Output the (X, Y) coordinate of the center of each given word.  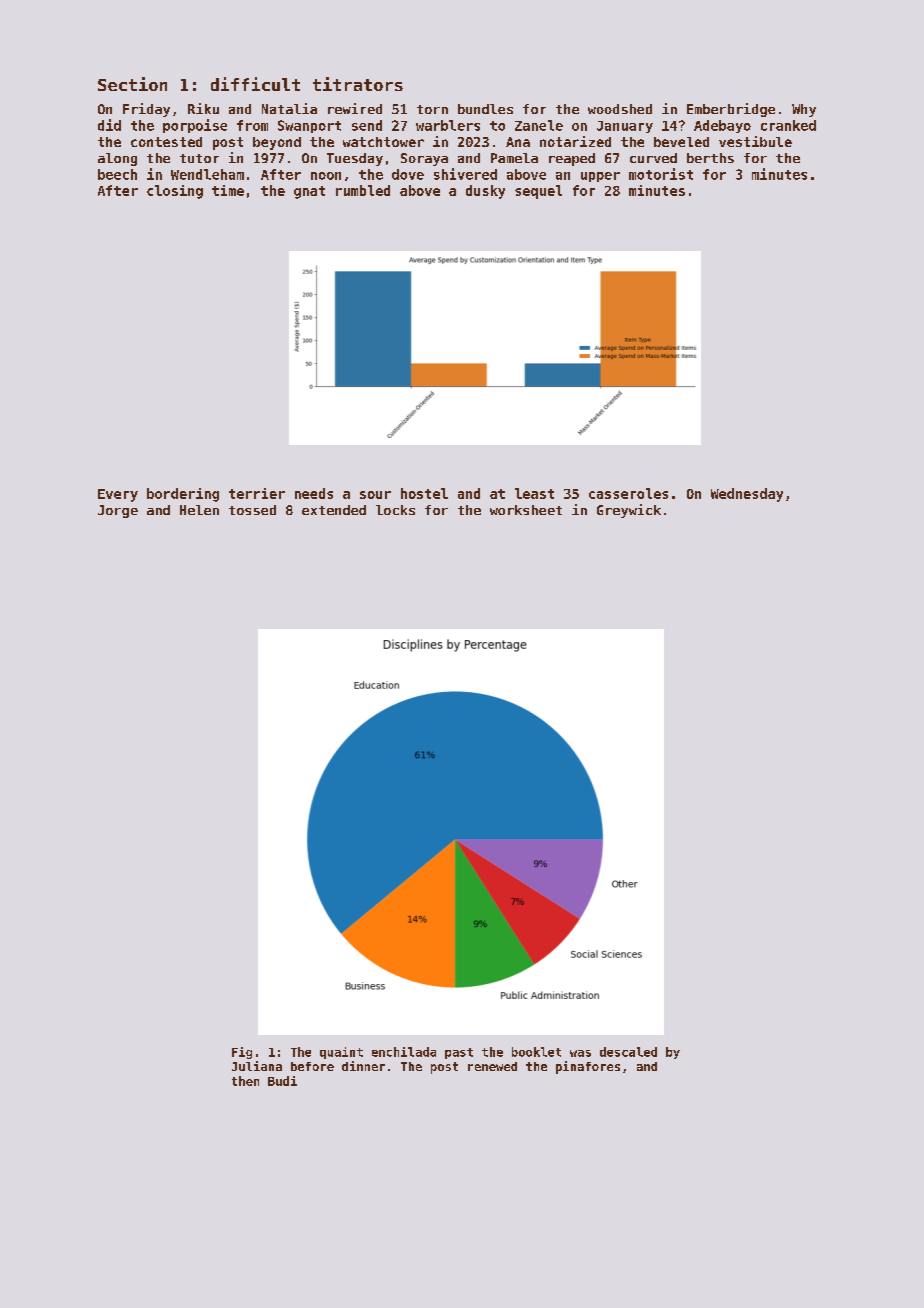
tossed (252, 510)
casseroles (628, 493)
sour (375, 495)
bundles (485, 109)
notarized (575, 141)
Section (132, 84)
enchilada (404, 1052)
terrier (257, 493)
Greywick (629, 511)
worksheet (526, 510)
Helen (199, 510)
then (245, 1081)
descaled (628, 1052)
